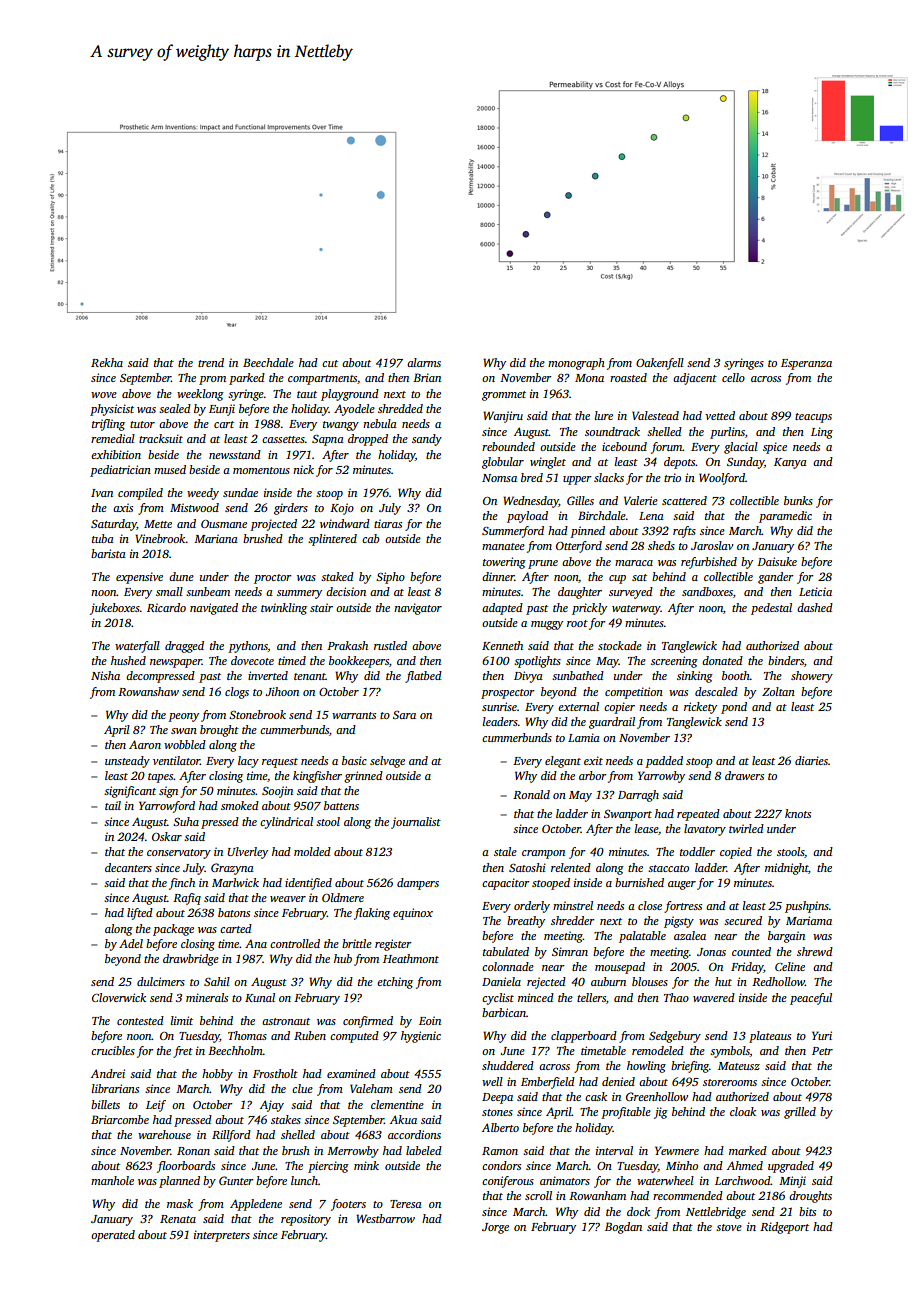 This screenshot has width=924, height=1308. I want to click on repository, so click(306, 1220).
